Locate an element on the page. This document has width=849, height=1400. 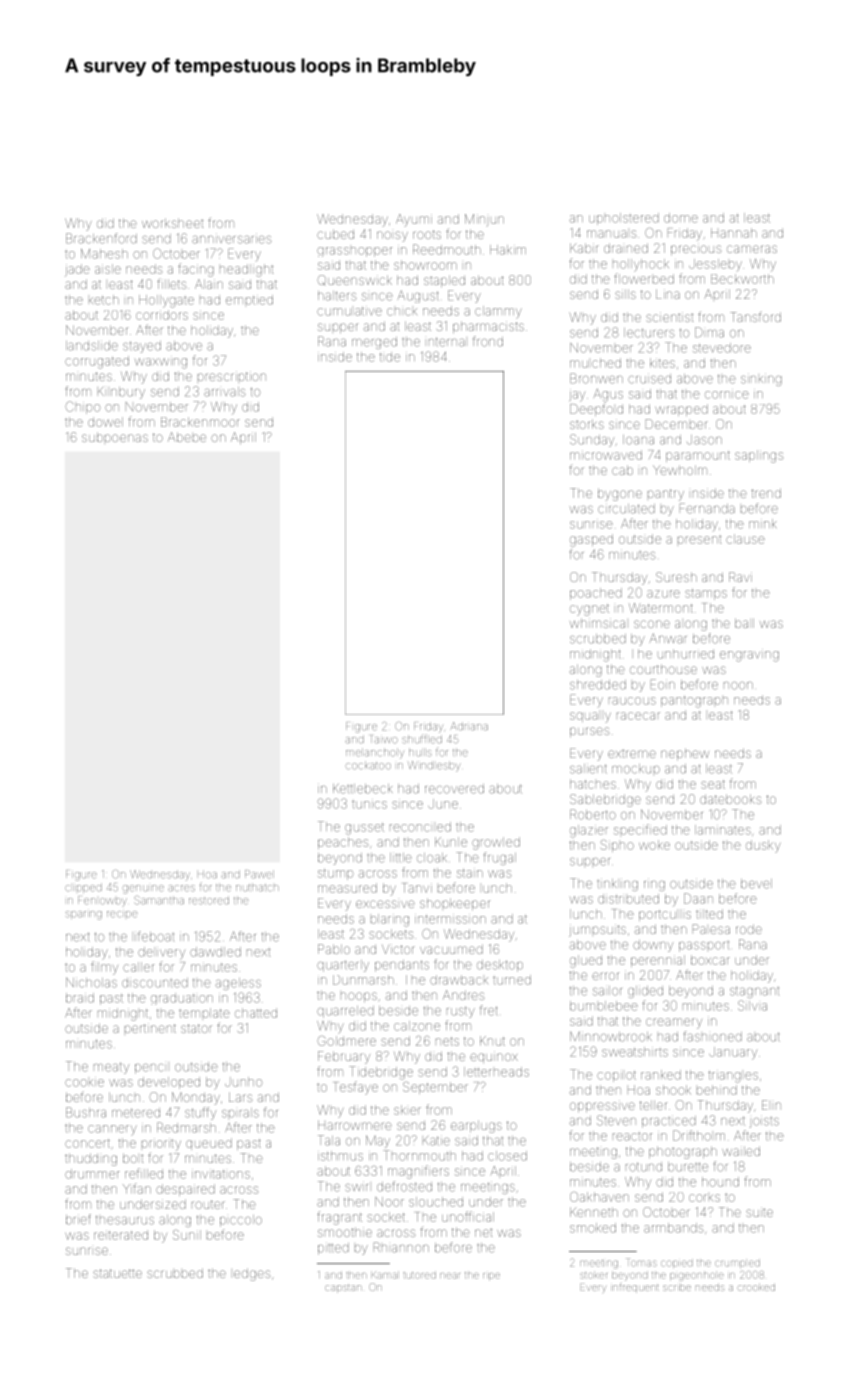
pantograph is located at coordinates (694, 702).
